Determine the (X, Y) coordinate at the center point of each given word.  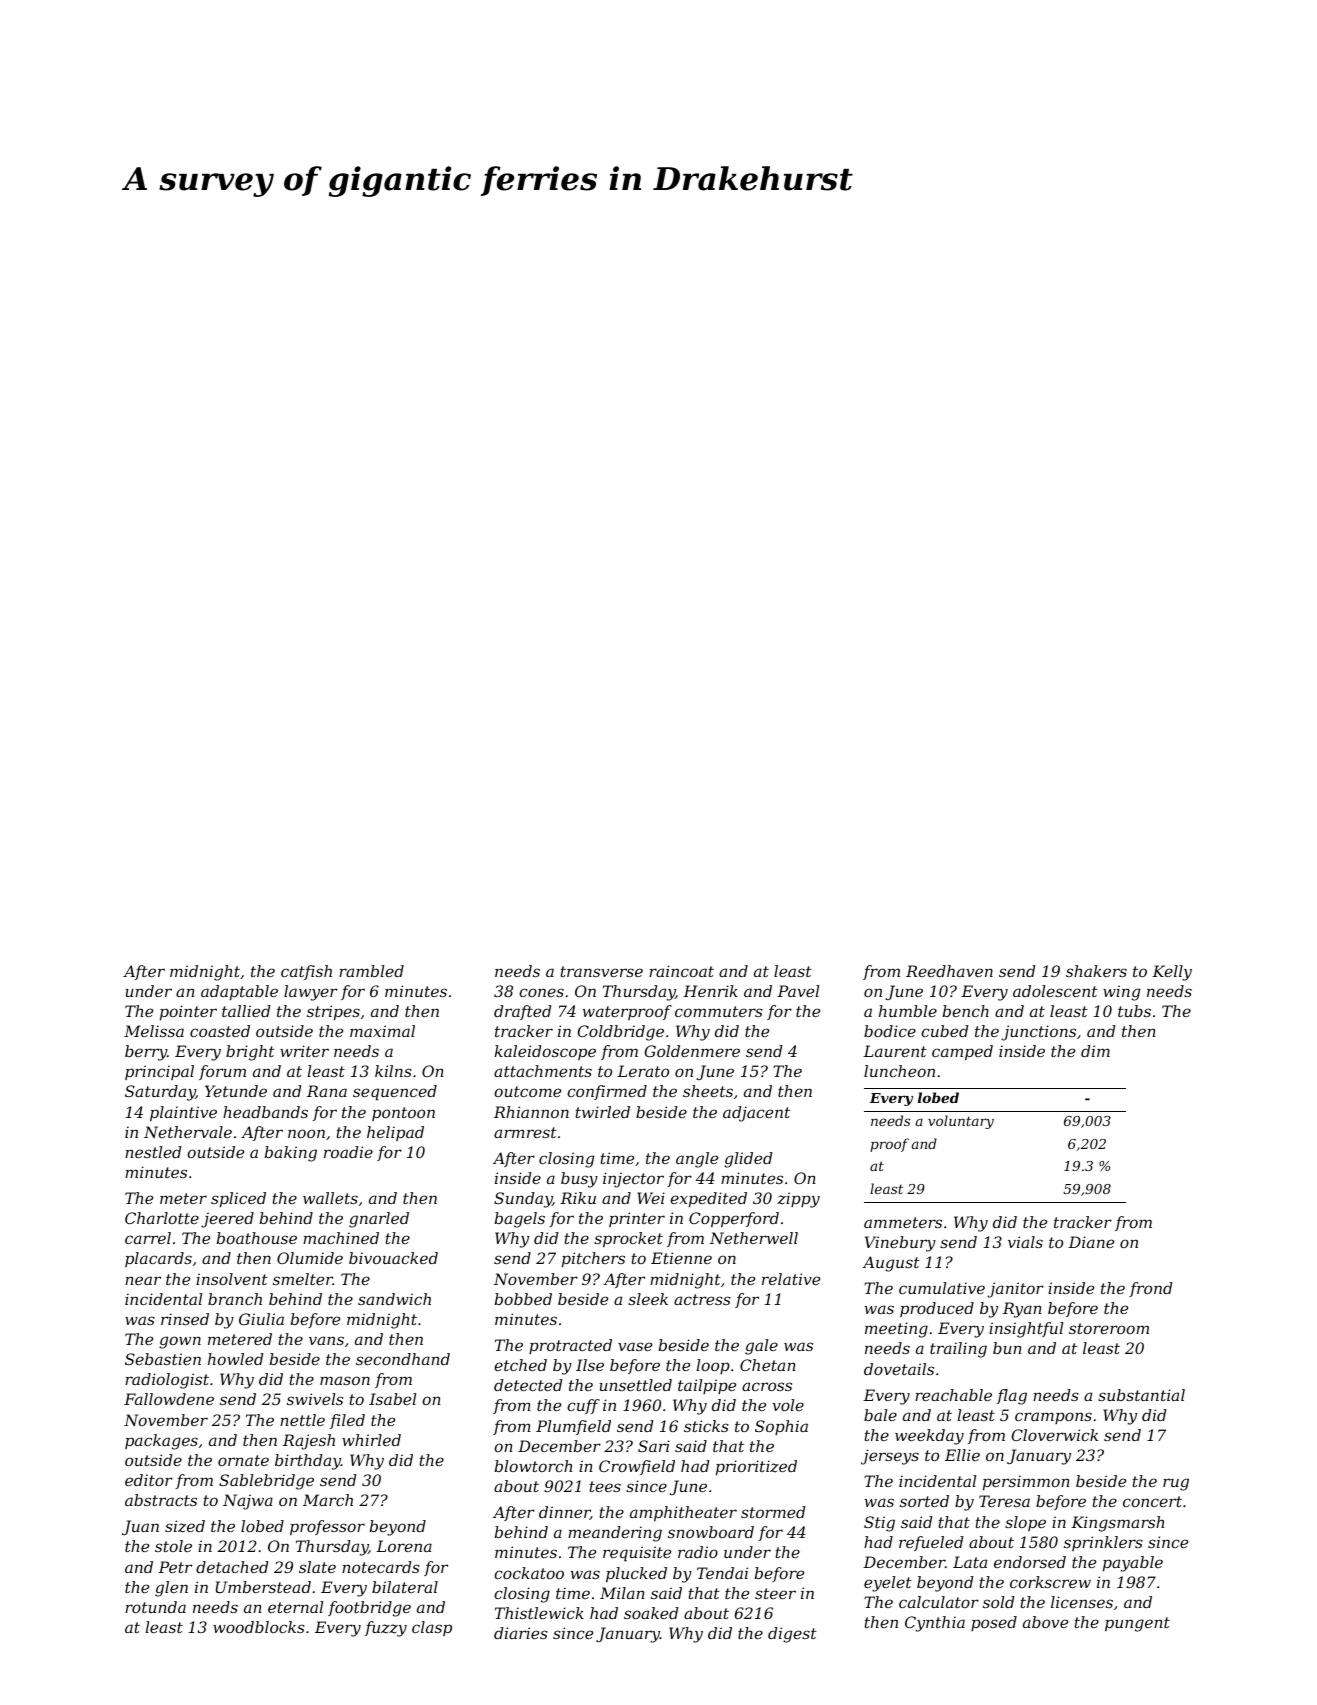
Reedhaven (949, 971)
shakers (1096, 971)
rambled (371, 971)
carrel (148, 1238)
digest (792, 1635)
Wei (651, 1198)
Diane (1091, 1242)
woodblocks (259, 1627)
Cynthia (935, 1624)
